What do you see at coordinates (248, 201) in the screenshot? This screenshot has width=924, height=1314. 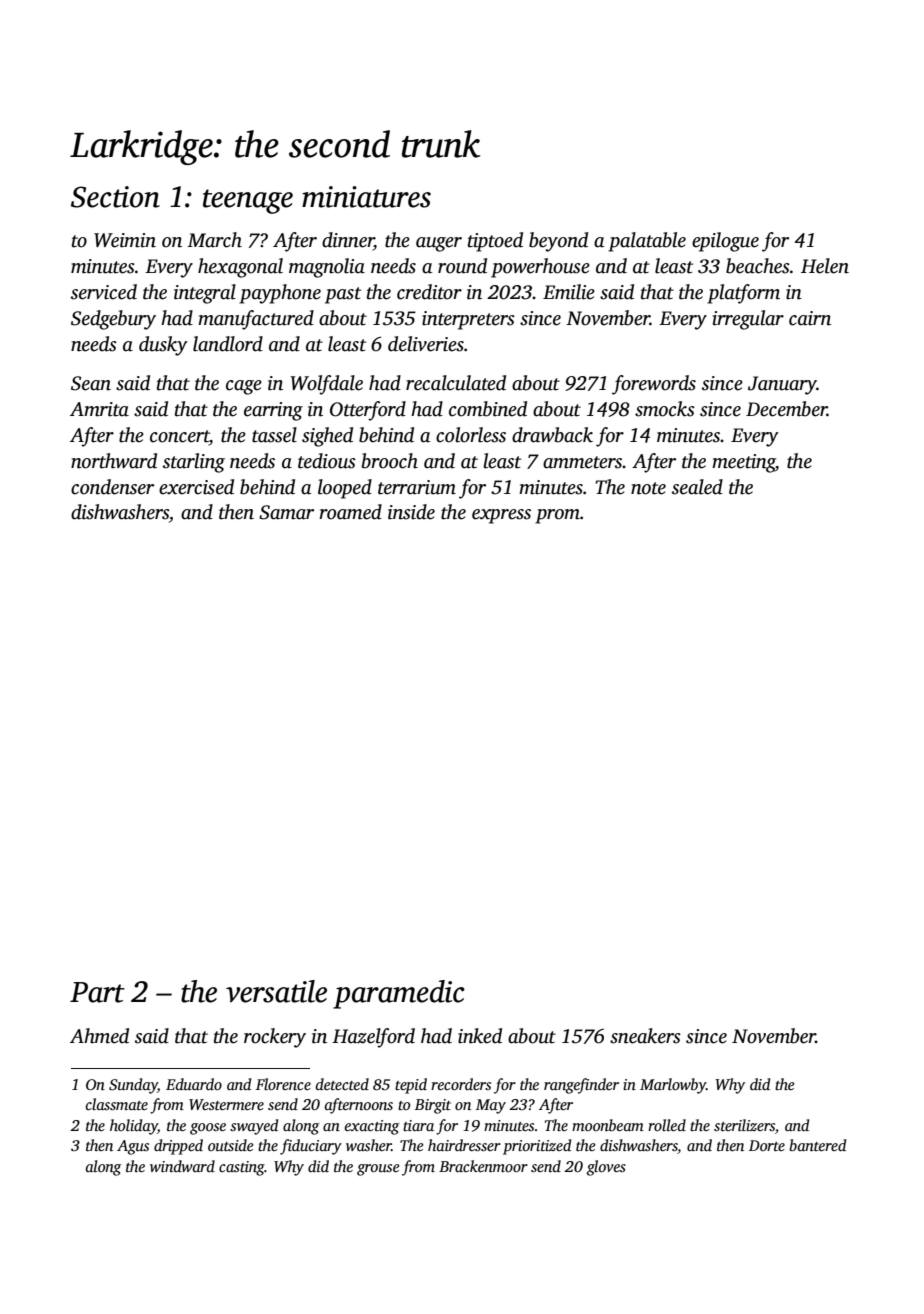 I see `teenage` at bounding box center [248, 201].
